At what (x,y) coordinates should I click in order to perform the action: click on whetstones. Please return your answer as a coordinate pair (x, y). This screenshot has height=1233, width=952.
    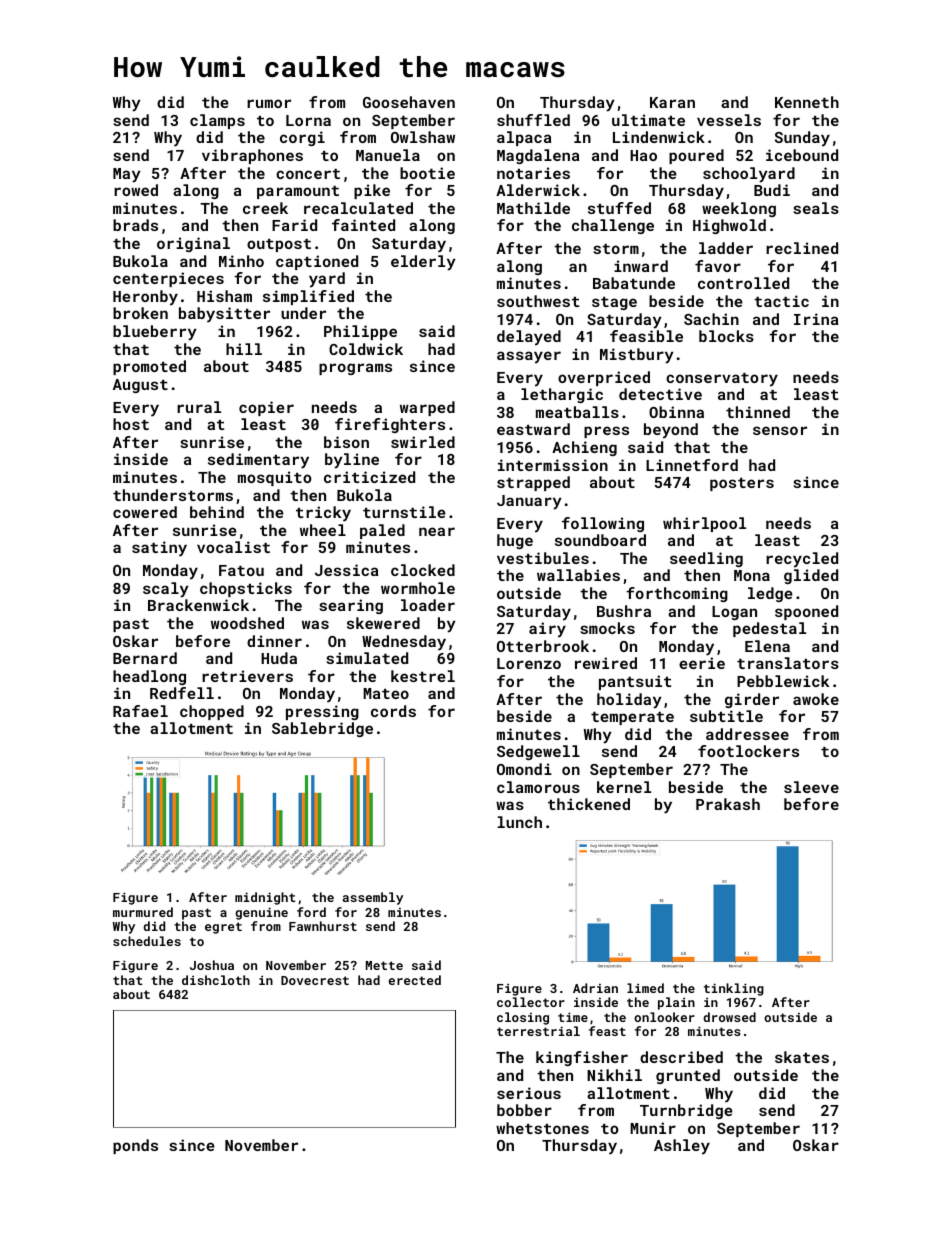
    Looking at the image, I should click on (542, 1128).
